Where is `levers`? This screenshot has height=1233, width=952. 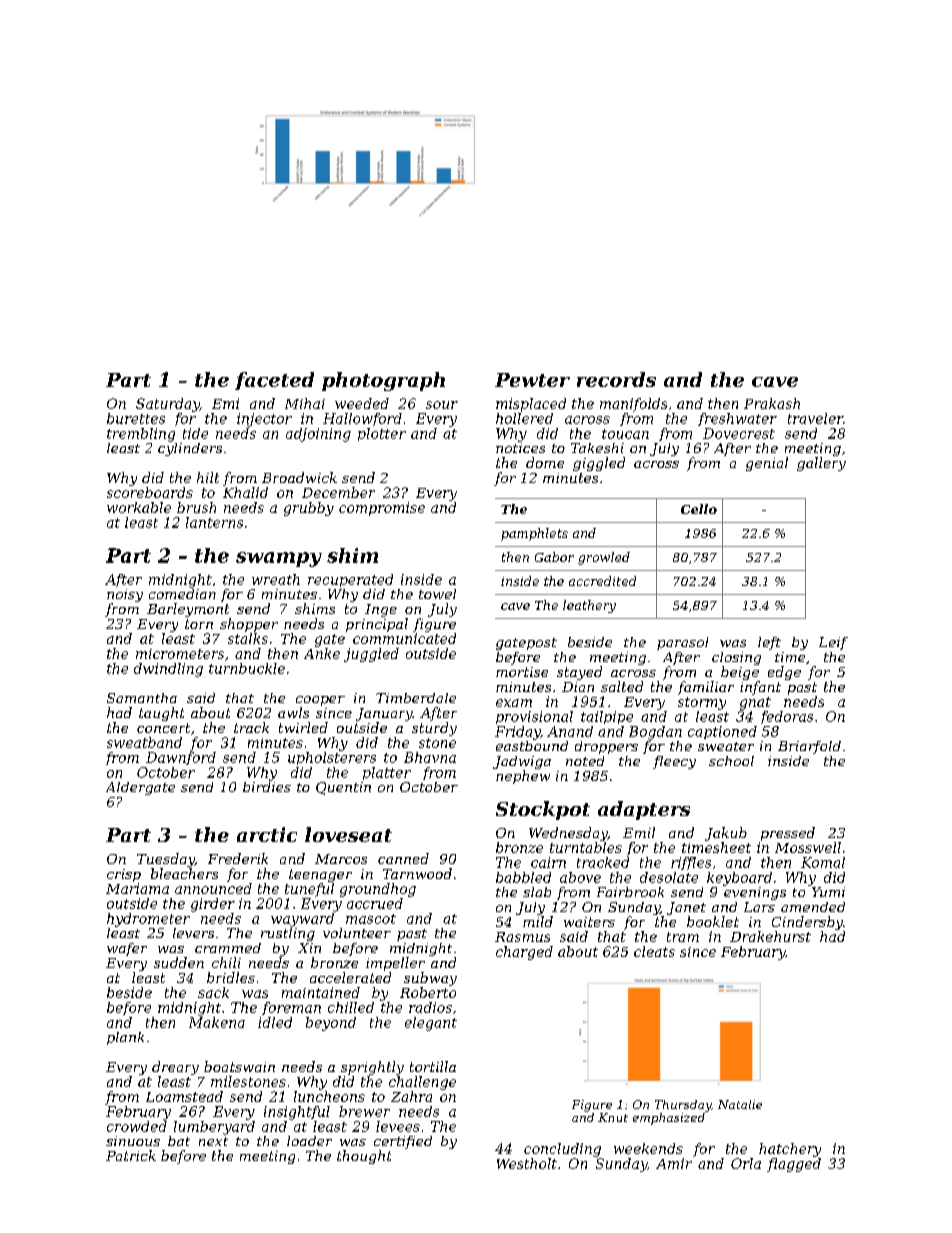
levers is located at coordinates (193, 933).
